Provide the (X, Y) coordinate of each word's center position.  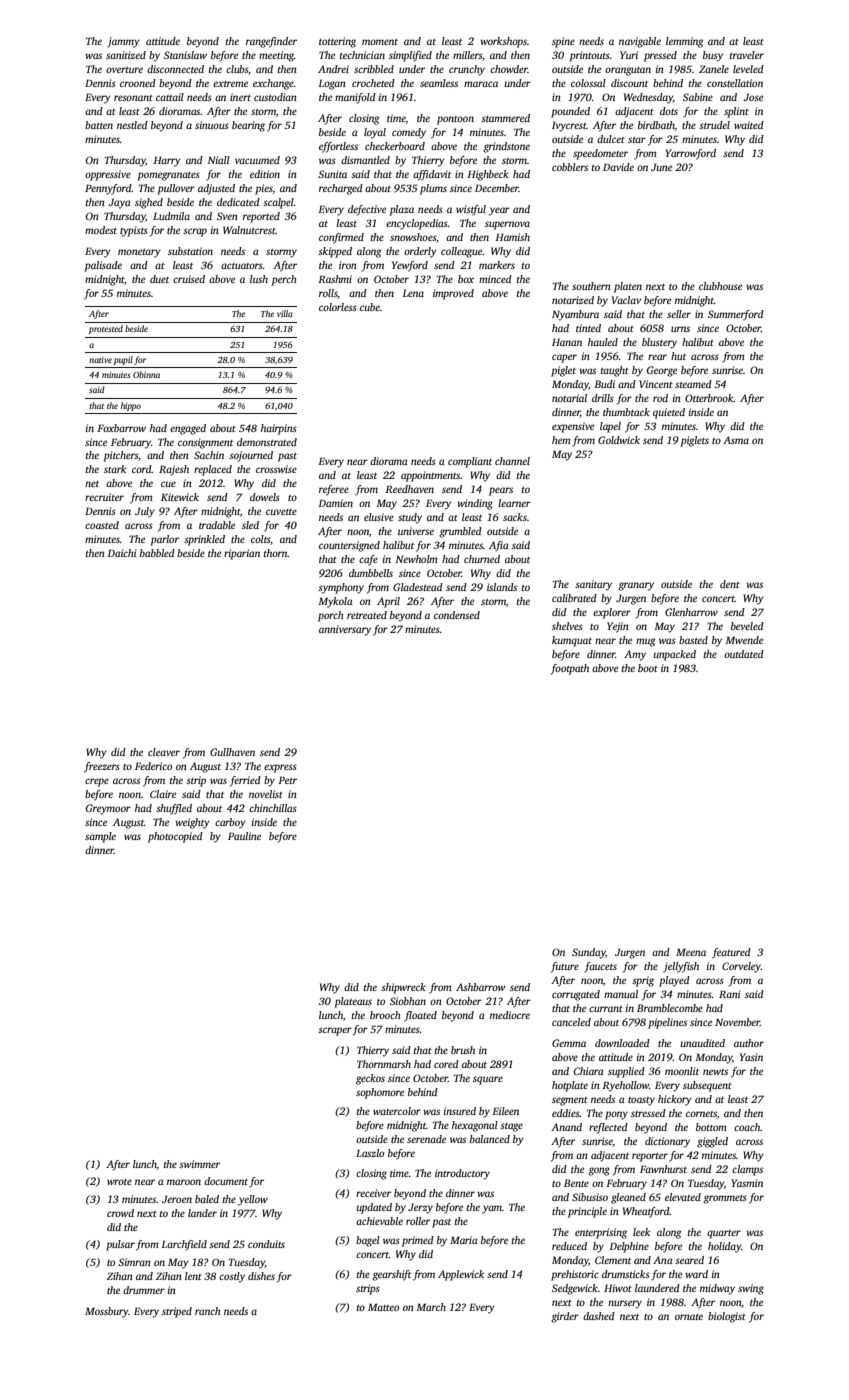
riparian (242, 554)
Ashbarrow (481, 987)
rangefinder (271, 42)
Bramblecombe (670, 1008)
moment (380, 42)
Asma (736, 440)
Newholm (416, 559)
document (226, 1181)
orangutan (628, 71)
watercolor (397, 1111)
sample (100, 837)
